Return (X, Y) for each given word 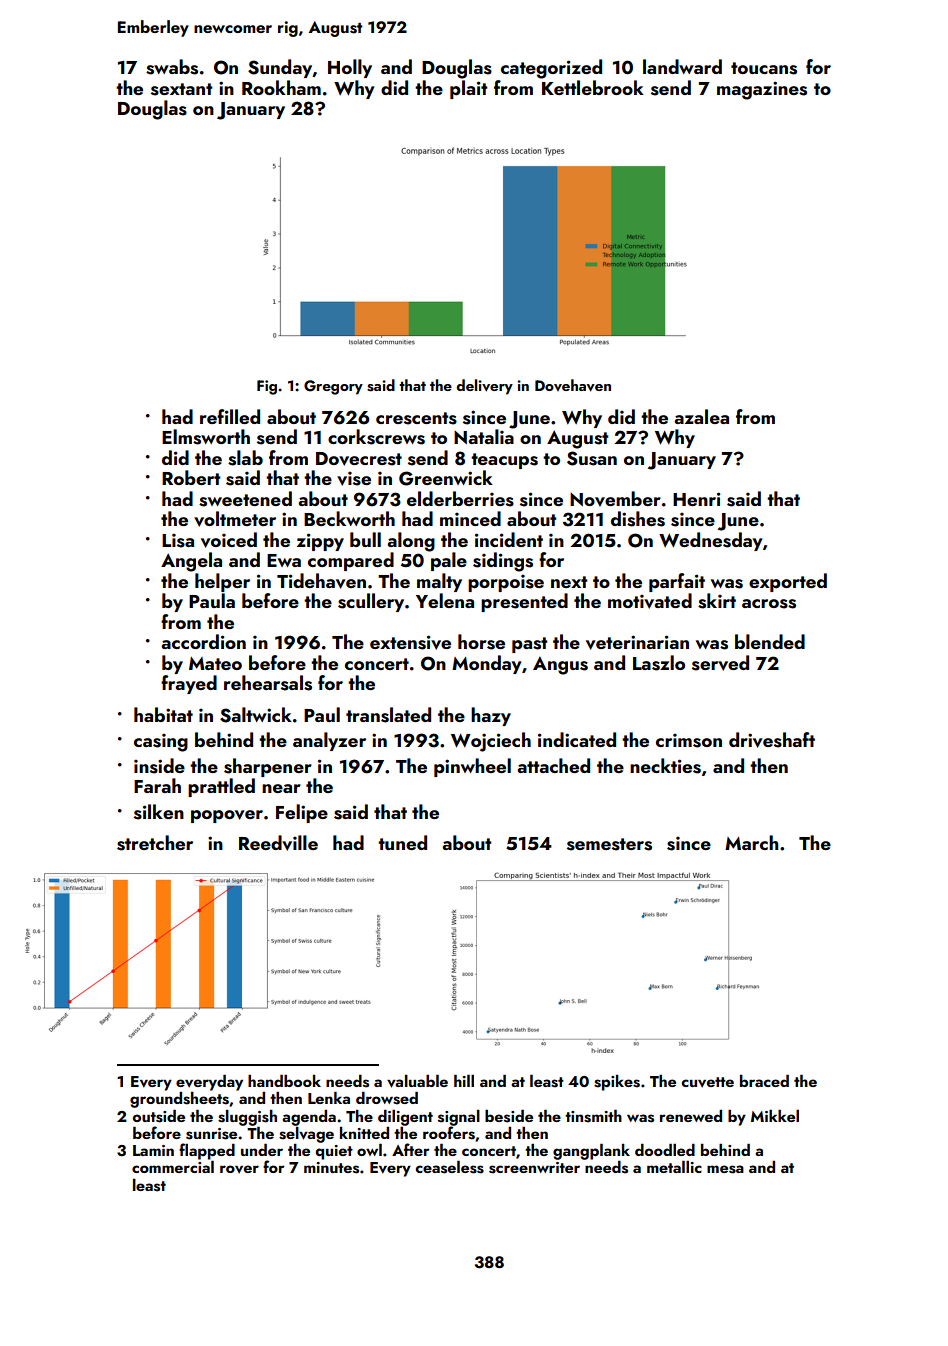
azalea (701, 416)
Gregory (333, 387)
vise (354, 479)
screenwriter (534, 1168)
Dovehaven (573, 385)
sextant (181, 89)
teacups (504, 461)
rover (239, 1169)
